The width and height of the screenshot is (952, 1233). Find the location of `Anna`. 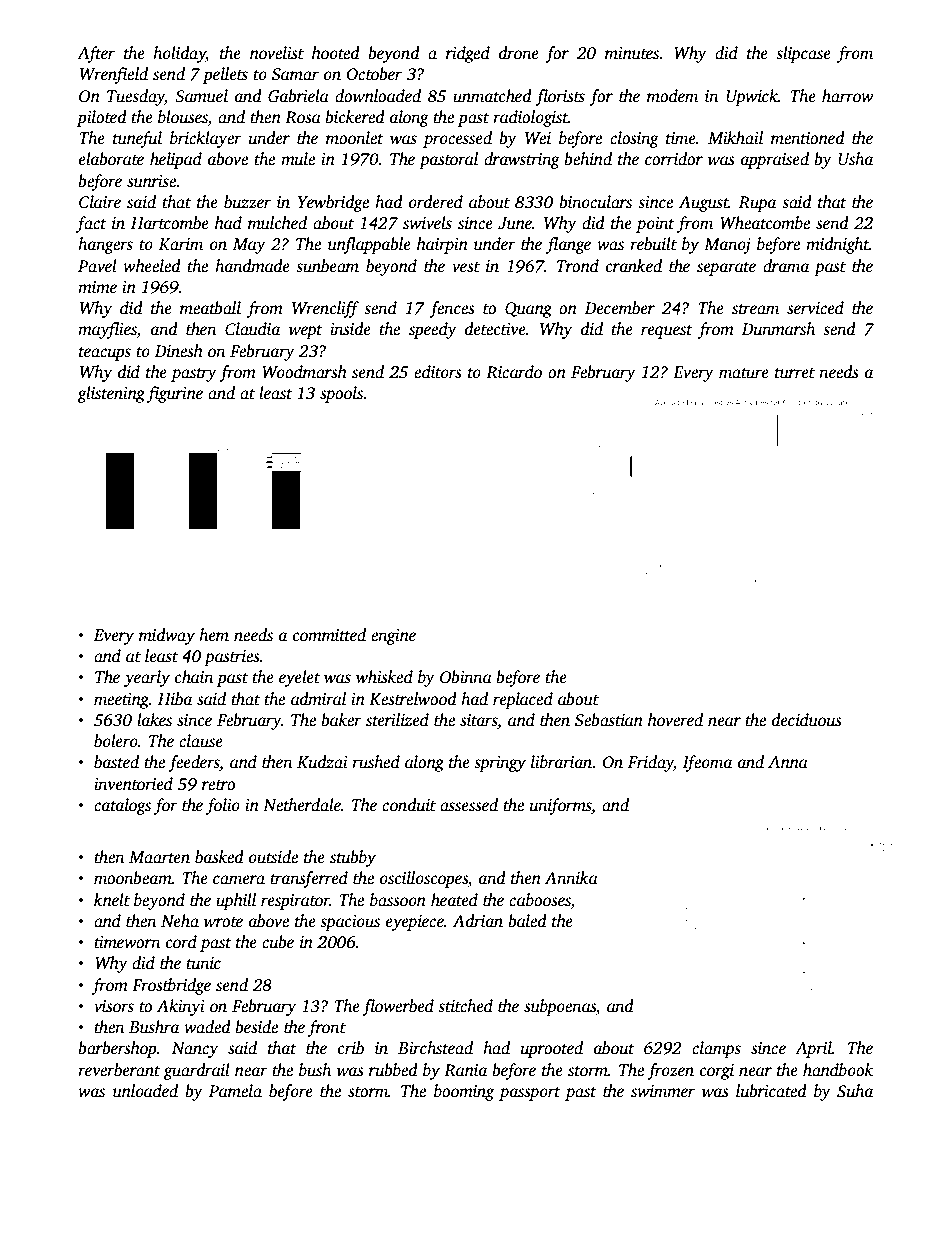

Anna is located at coordinates (788, 762).
